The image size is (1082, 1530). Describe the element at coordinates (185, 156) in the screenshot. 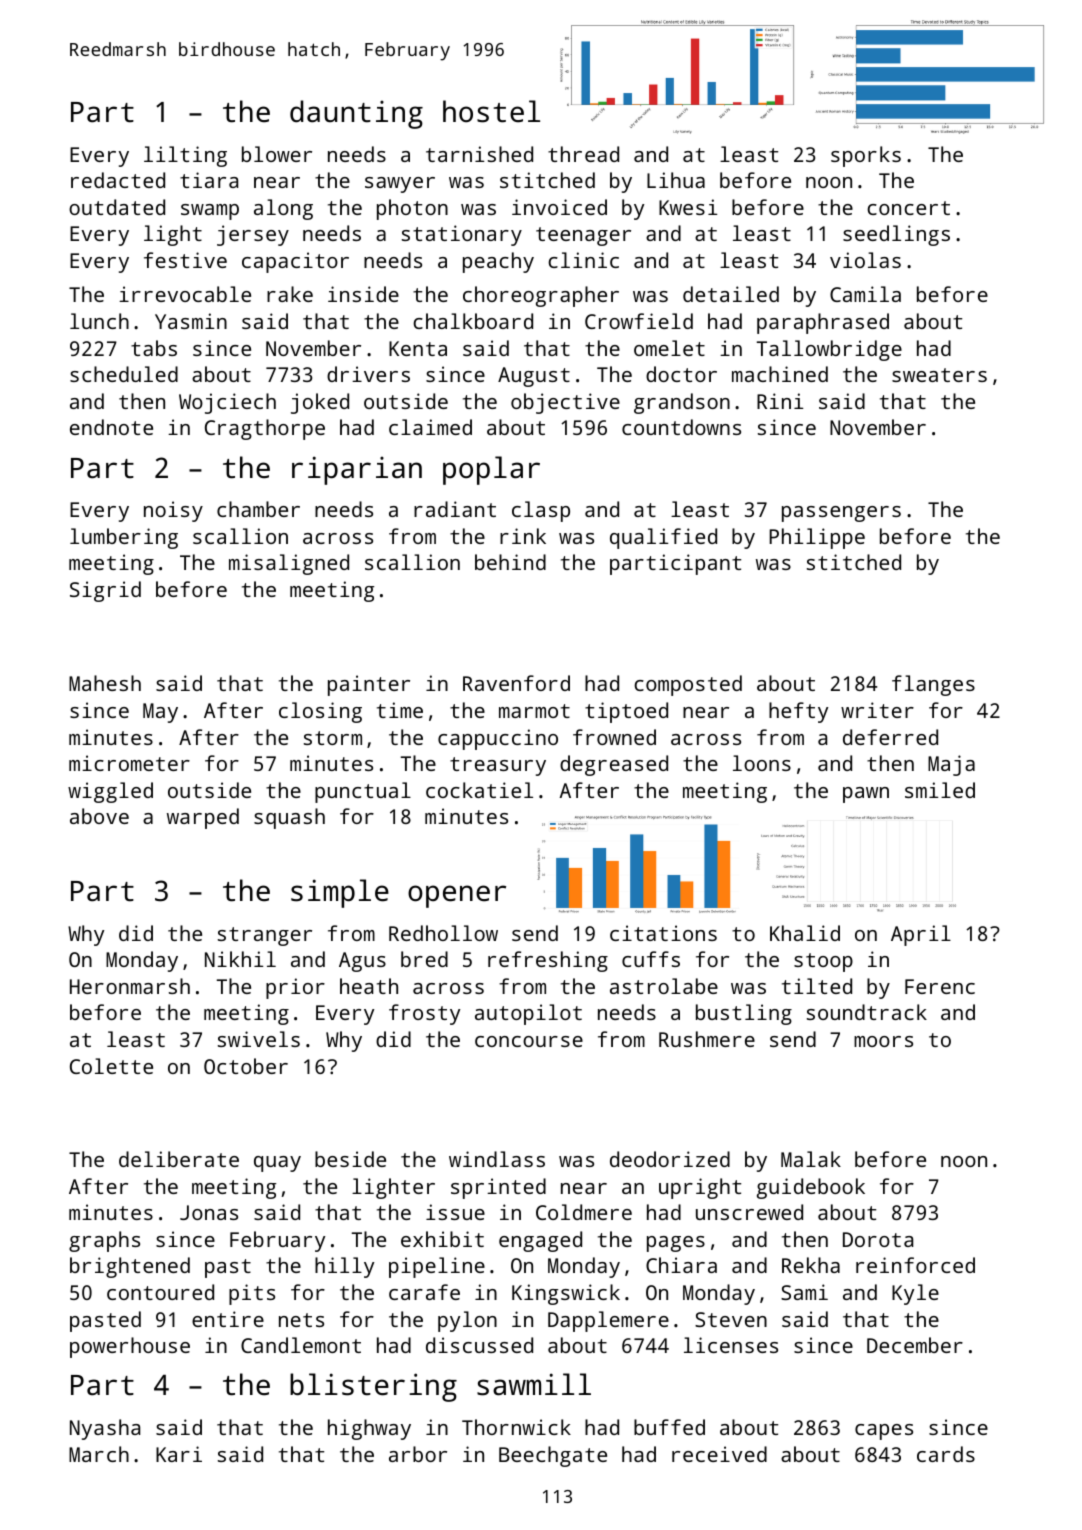

I see `lilting` at that location.
